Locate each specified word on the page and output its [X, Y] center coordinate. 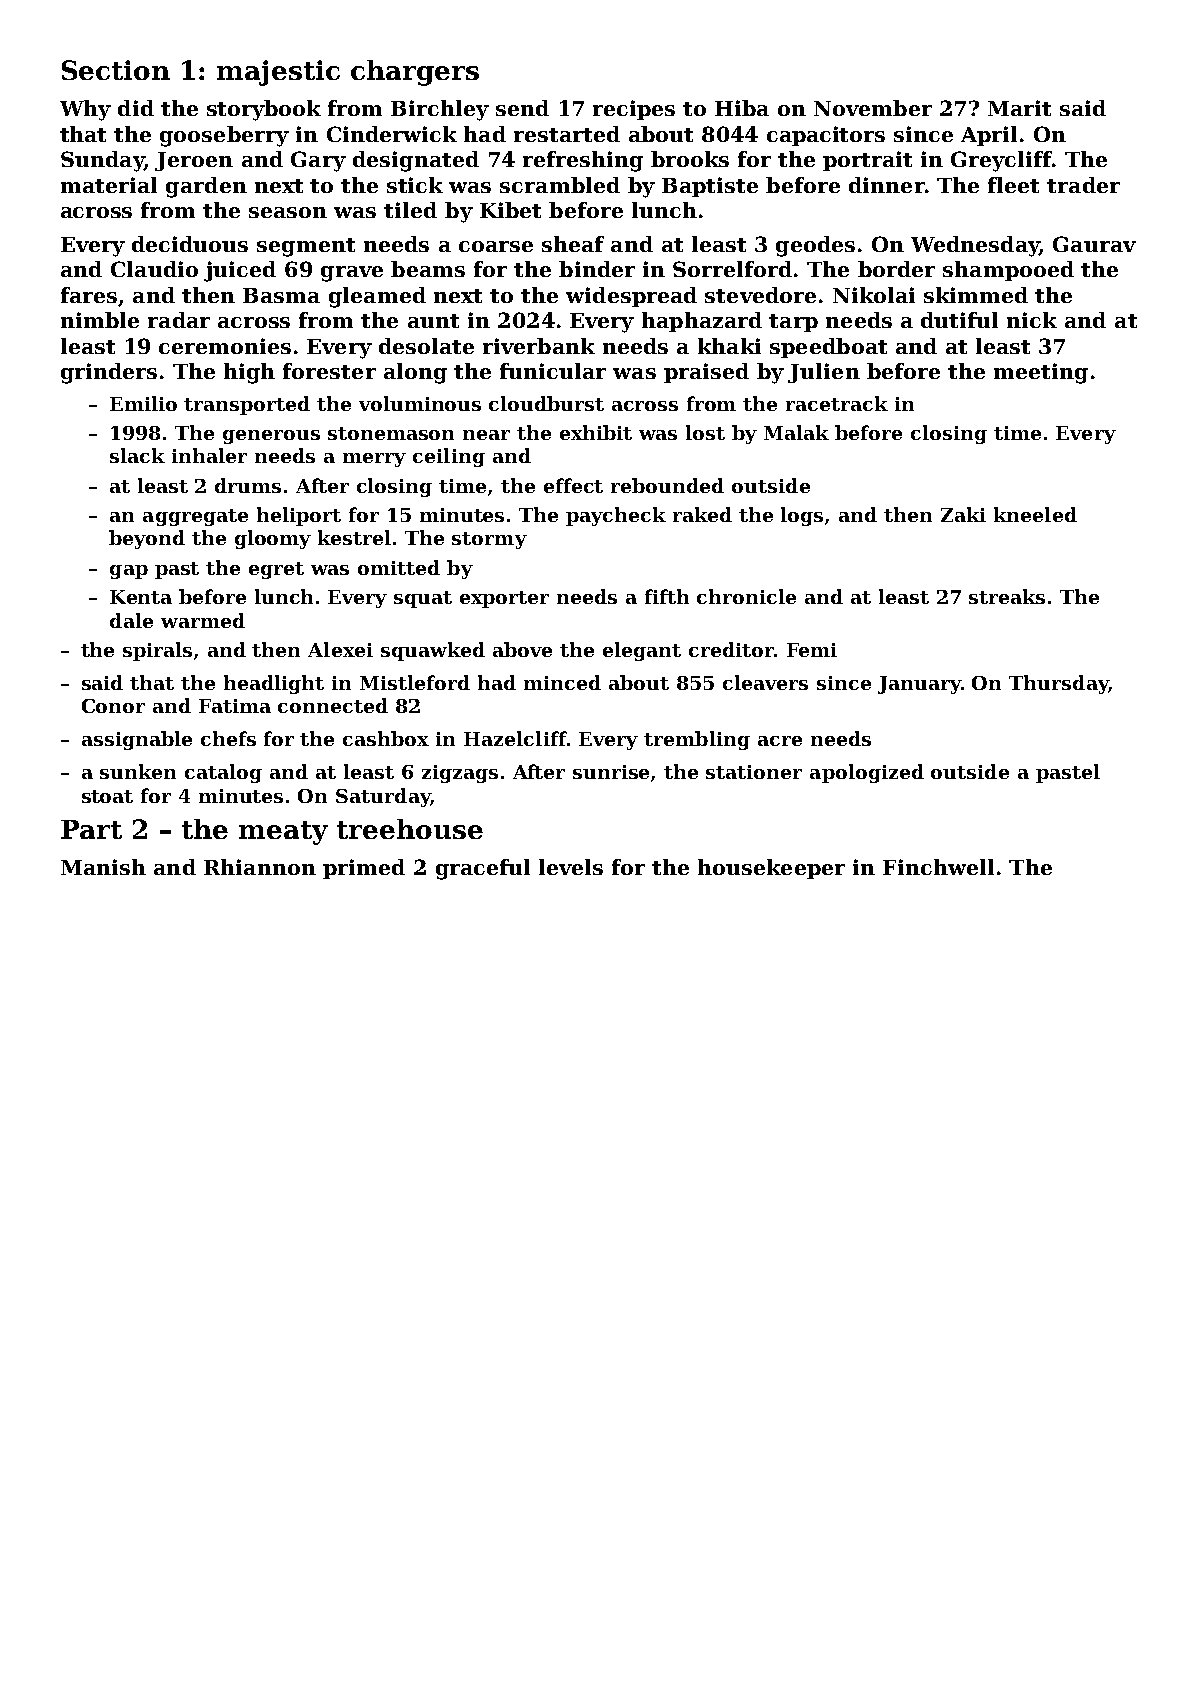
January [919, 685]
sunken [138, 771]
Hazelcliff [515, 738]
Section [116, 70]
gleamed [377, 297]
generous [271, 437]
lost [705, 432]
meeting [1041, 373]
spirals [157, 651]
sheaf [573, 244]
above [522, 649]
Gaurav [1094, 244]
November [873, 108]
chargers [415, 73]
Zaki [963, 514]
